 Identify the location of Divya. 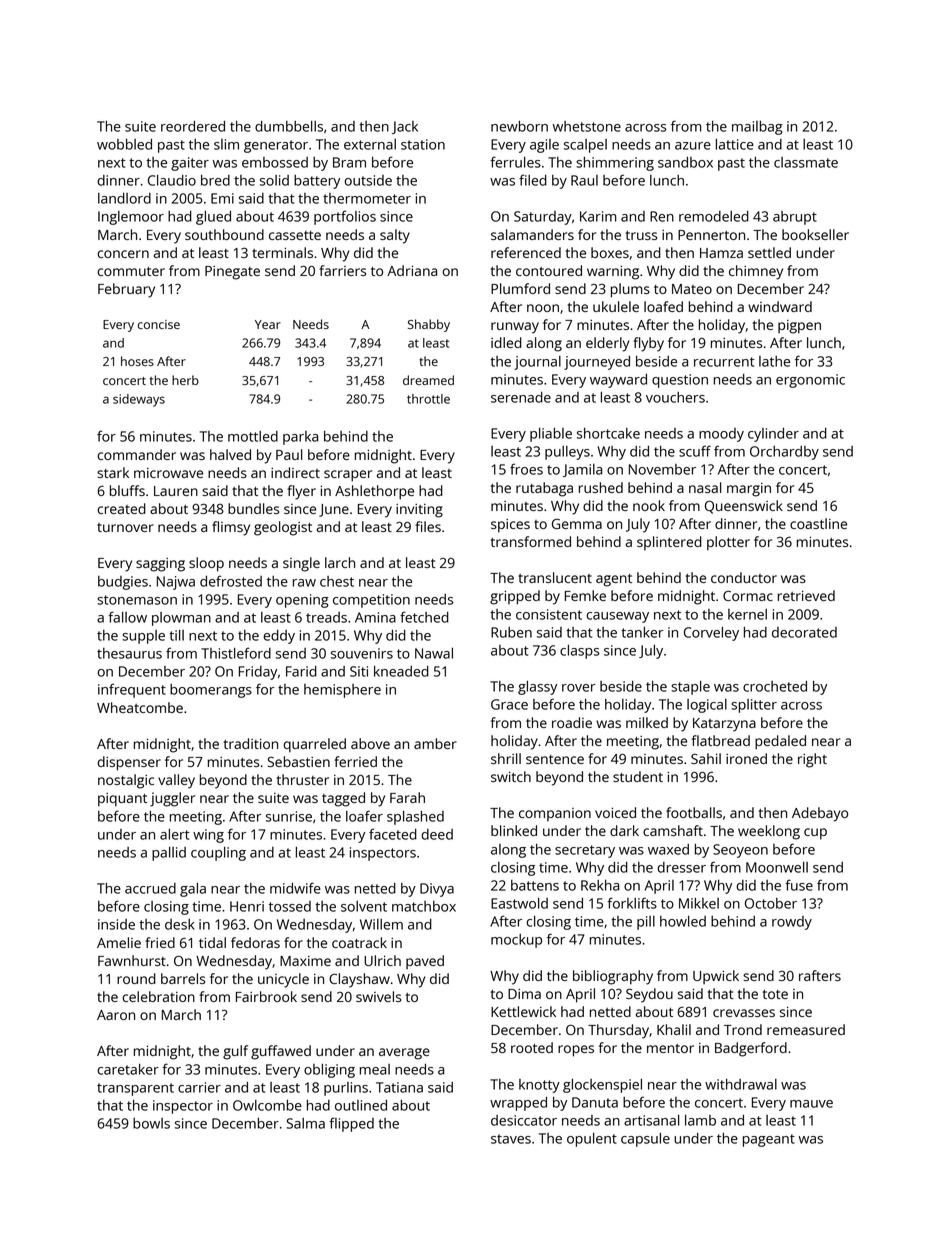
(437, 890).
